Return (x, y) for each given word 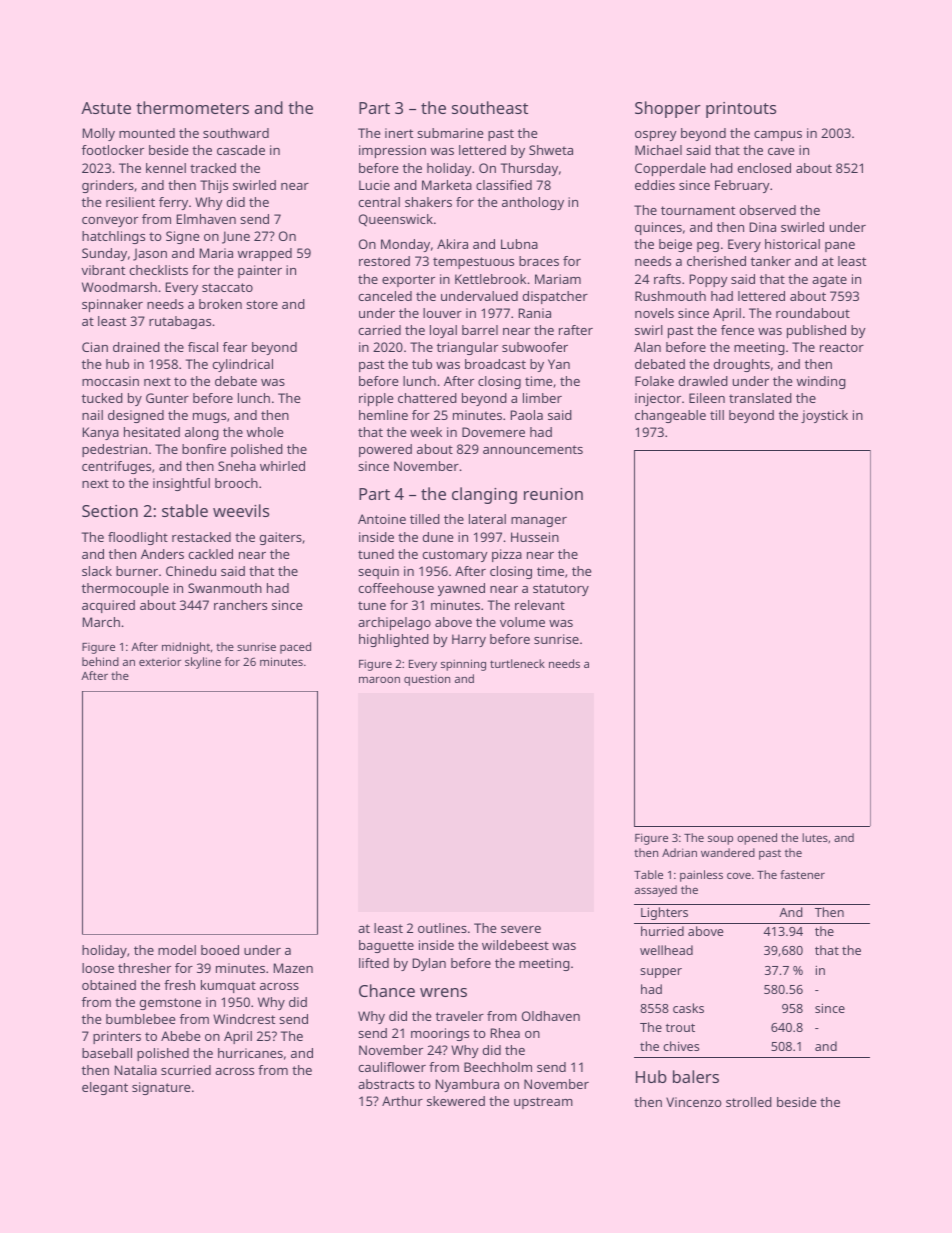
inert (399, 133)
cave (781, 151)
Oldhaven (551, 1016)
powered (385, 450)
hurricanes (250, 1053)
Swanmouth (225, 588)
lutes (815, 837)
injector (658, 399)
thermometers (192, 107)
